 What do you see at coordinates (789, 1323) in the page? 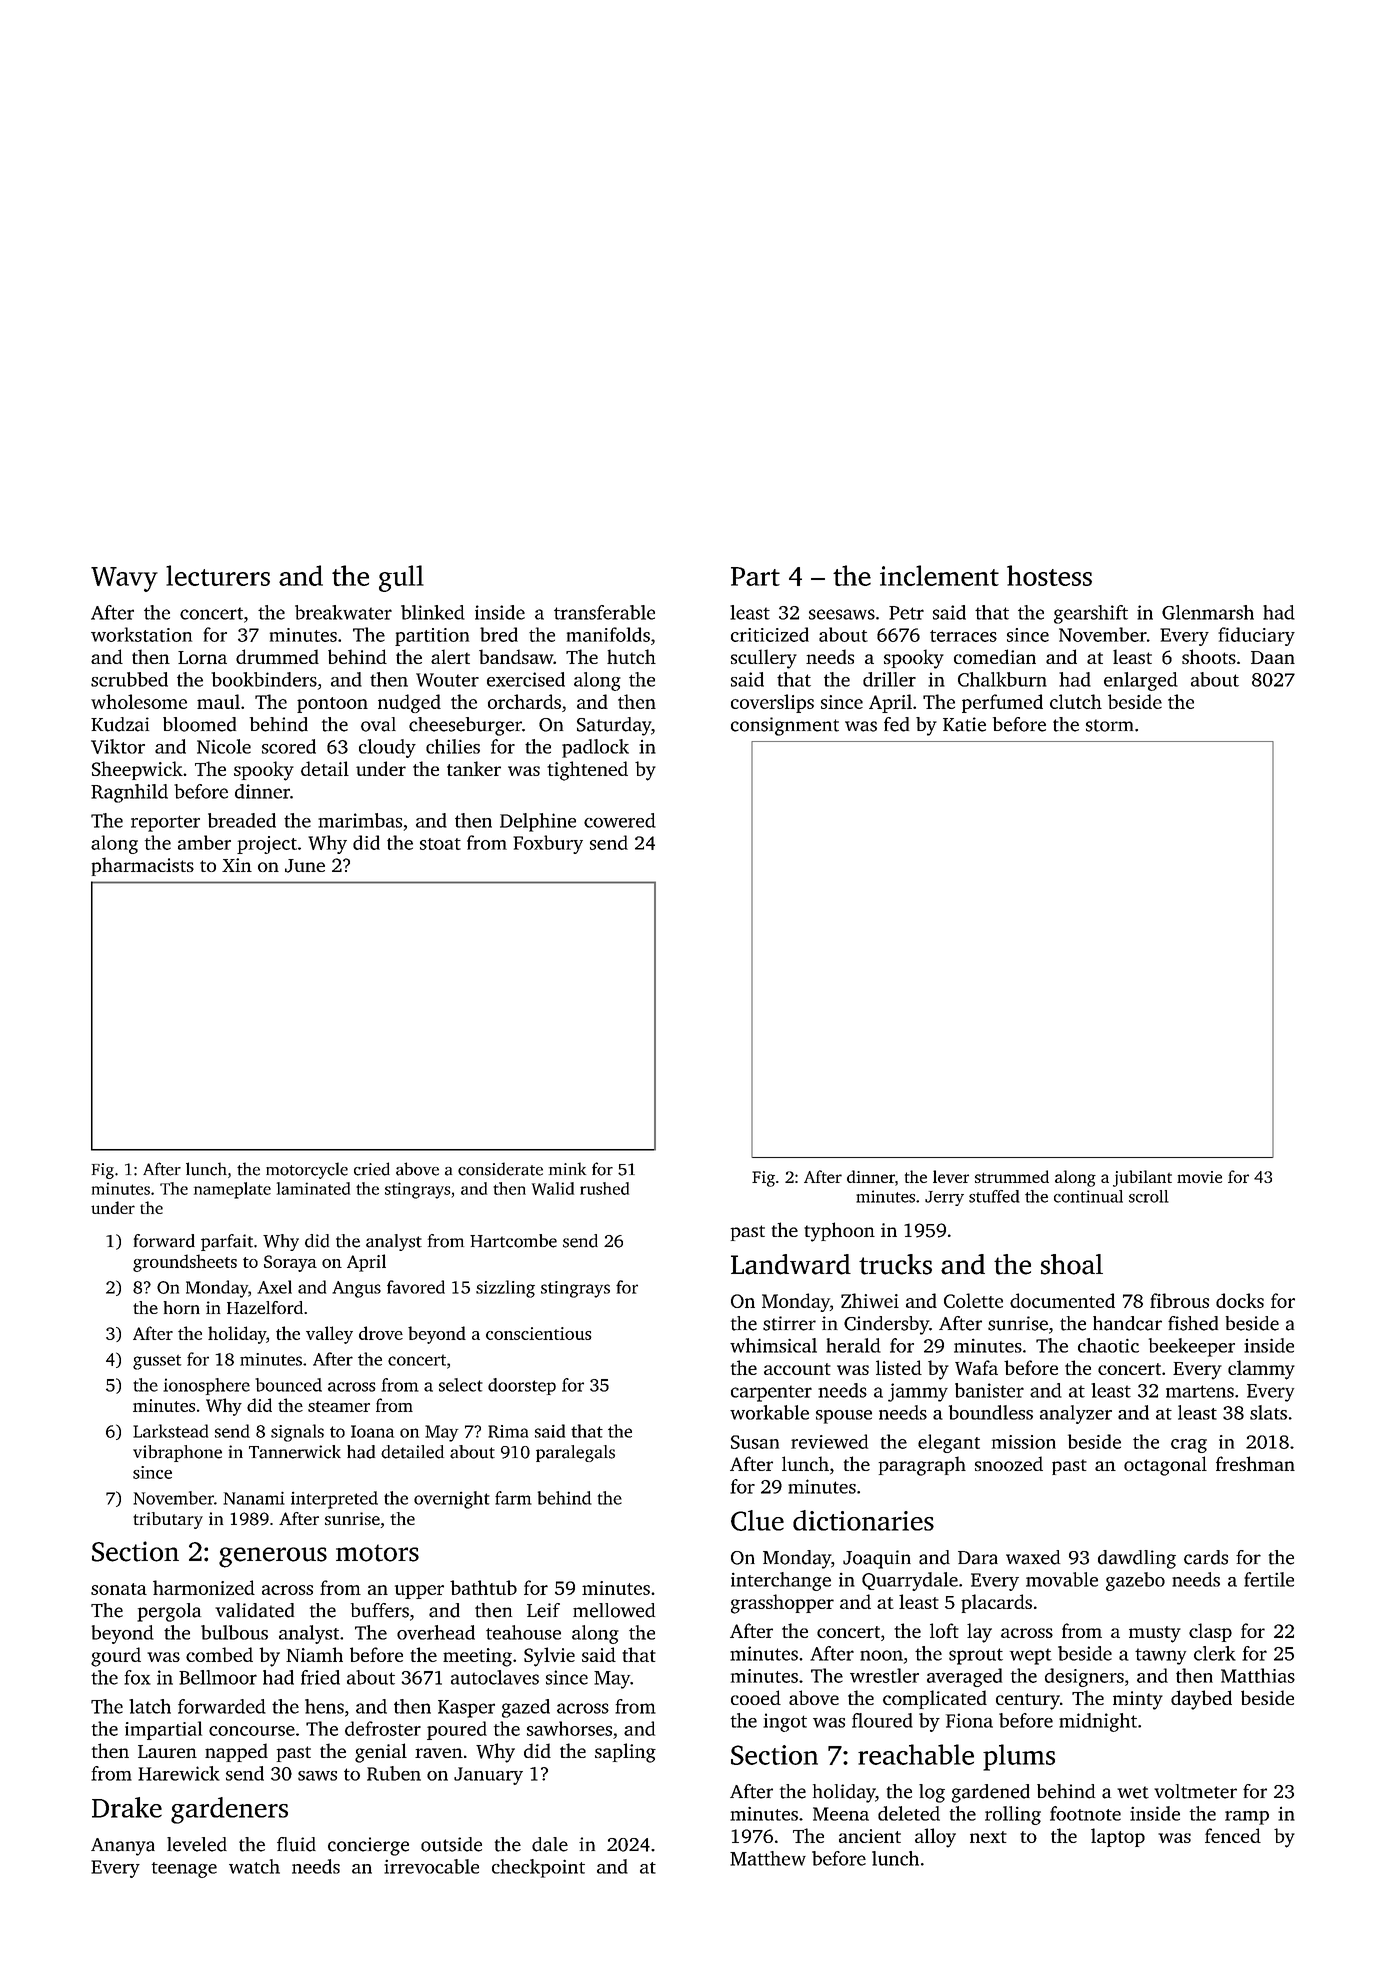
I see `stirrer` at bounding box center [789, 1323].
